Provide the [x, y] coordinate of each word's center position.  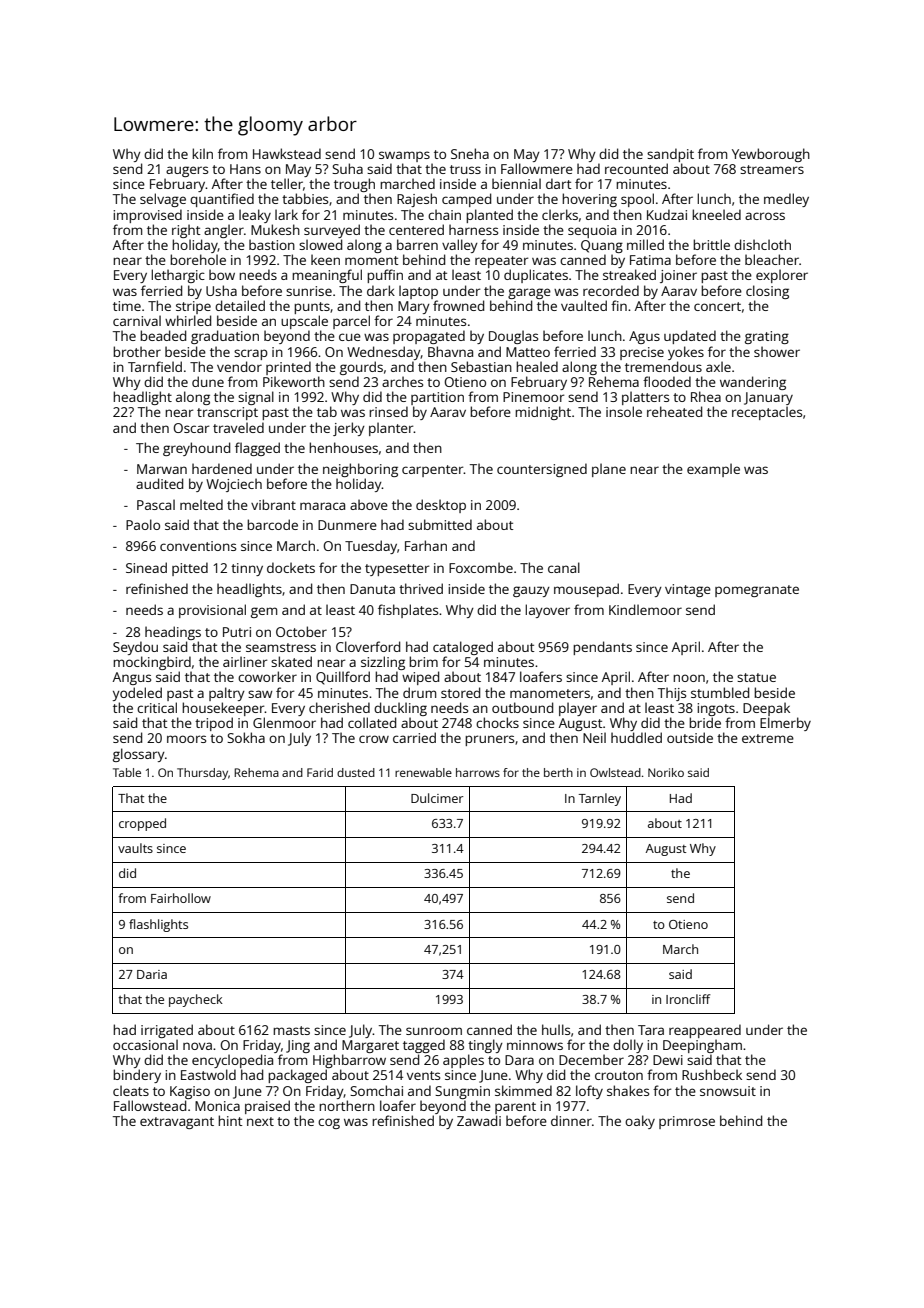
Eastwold [208, 1074]
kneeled [716, 214]
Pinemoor [533, 397]
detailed [240, 305]
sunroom [434, 1031]
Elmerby [785, 724]
